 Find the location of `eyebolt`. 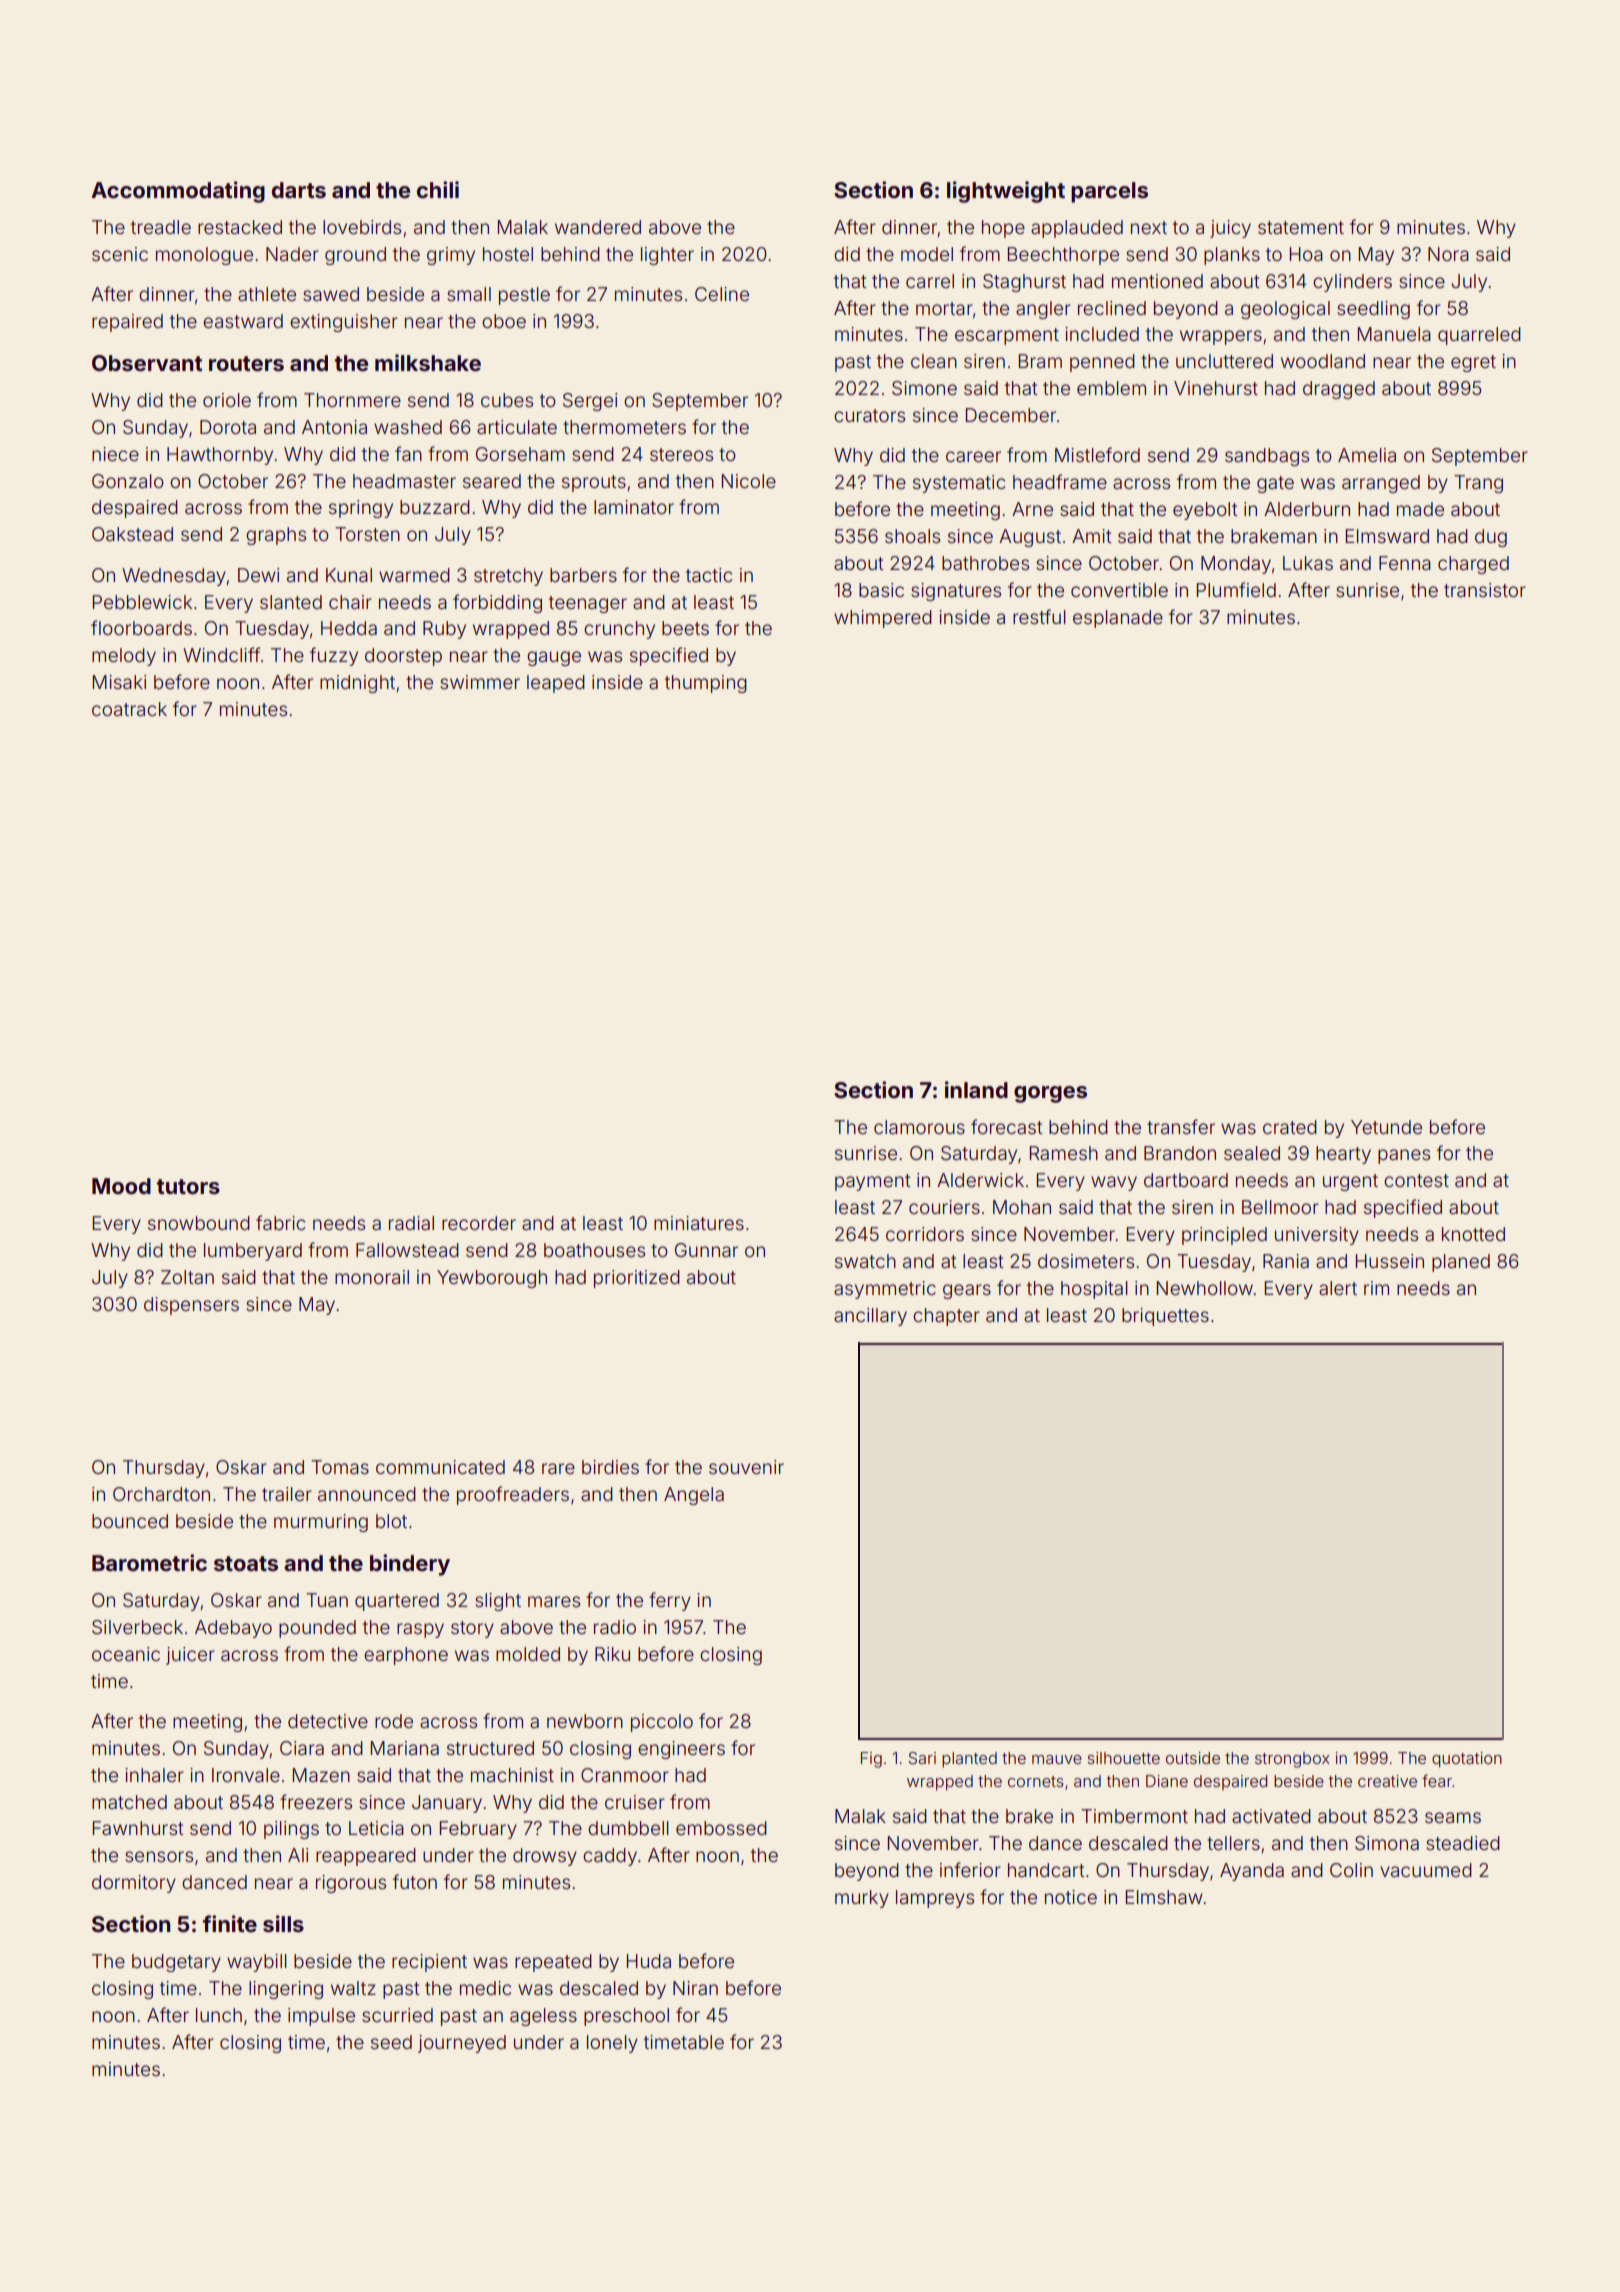

eyebolt is located at coordinates (1205, 511).
